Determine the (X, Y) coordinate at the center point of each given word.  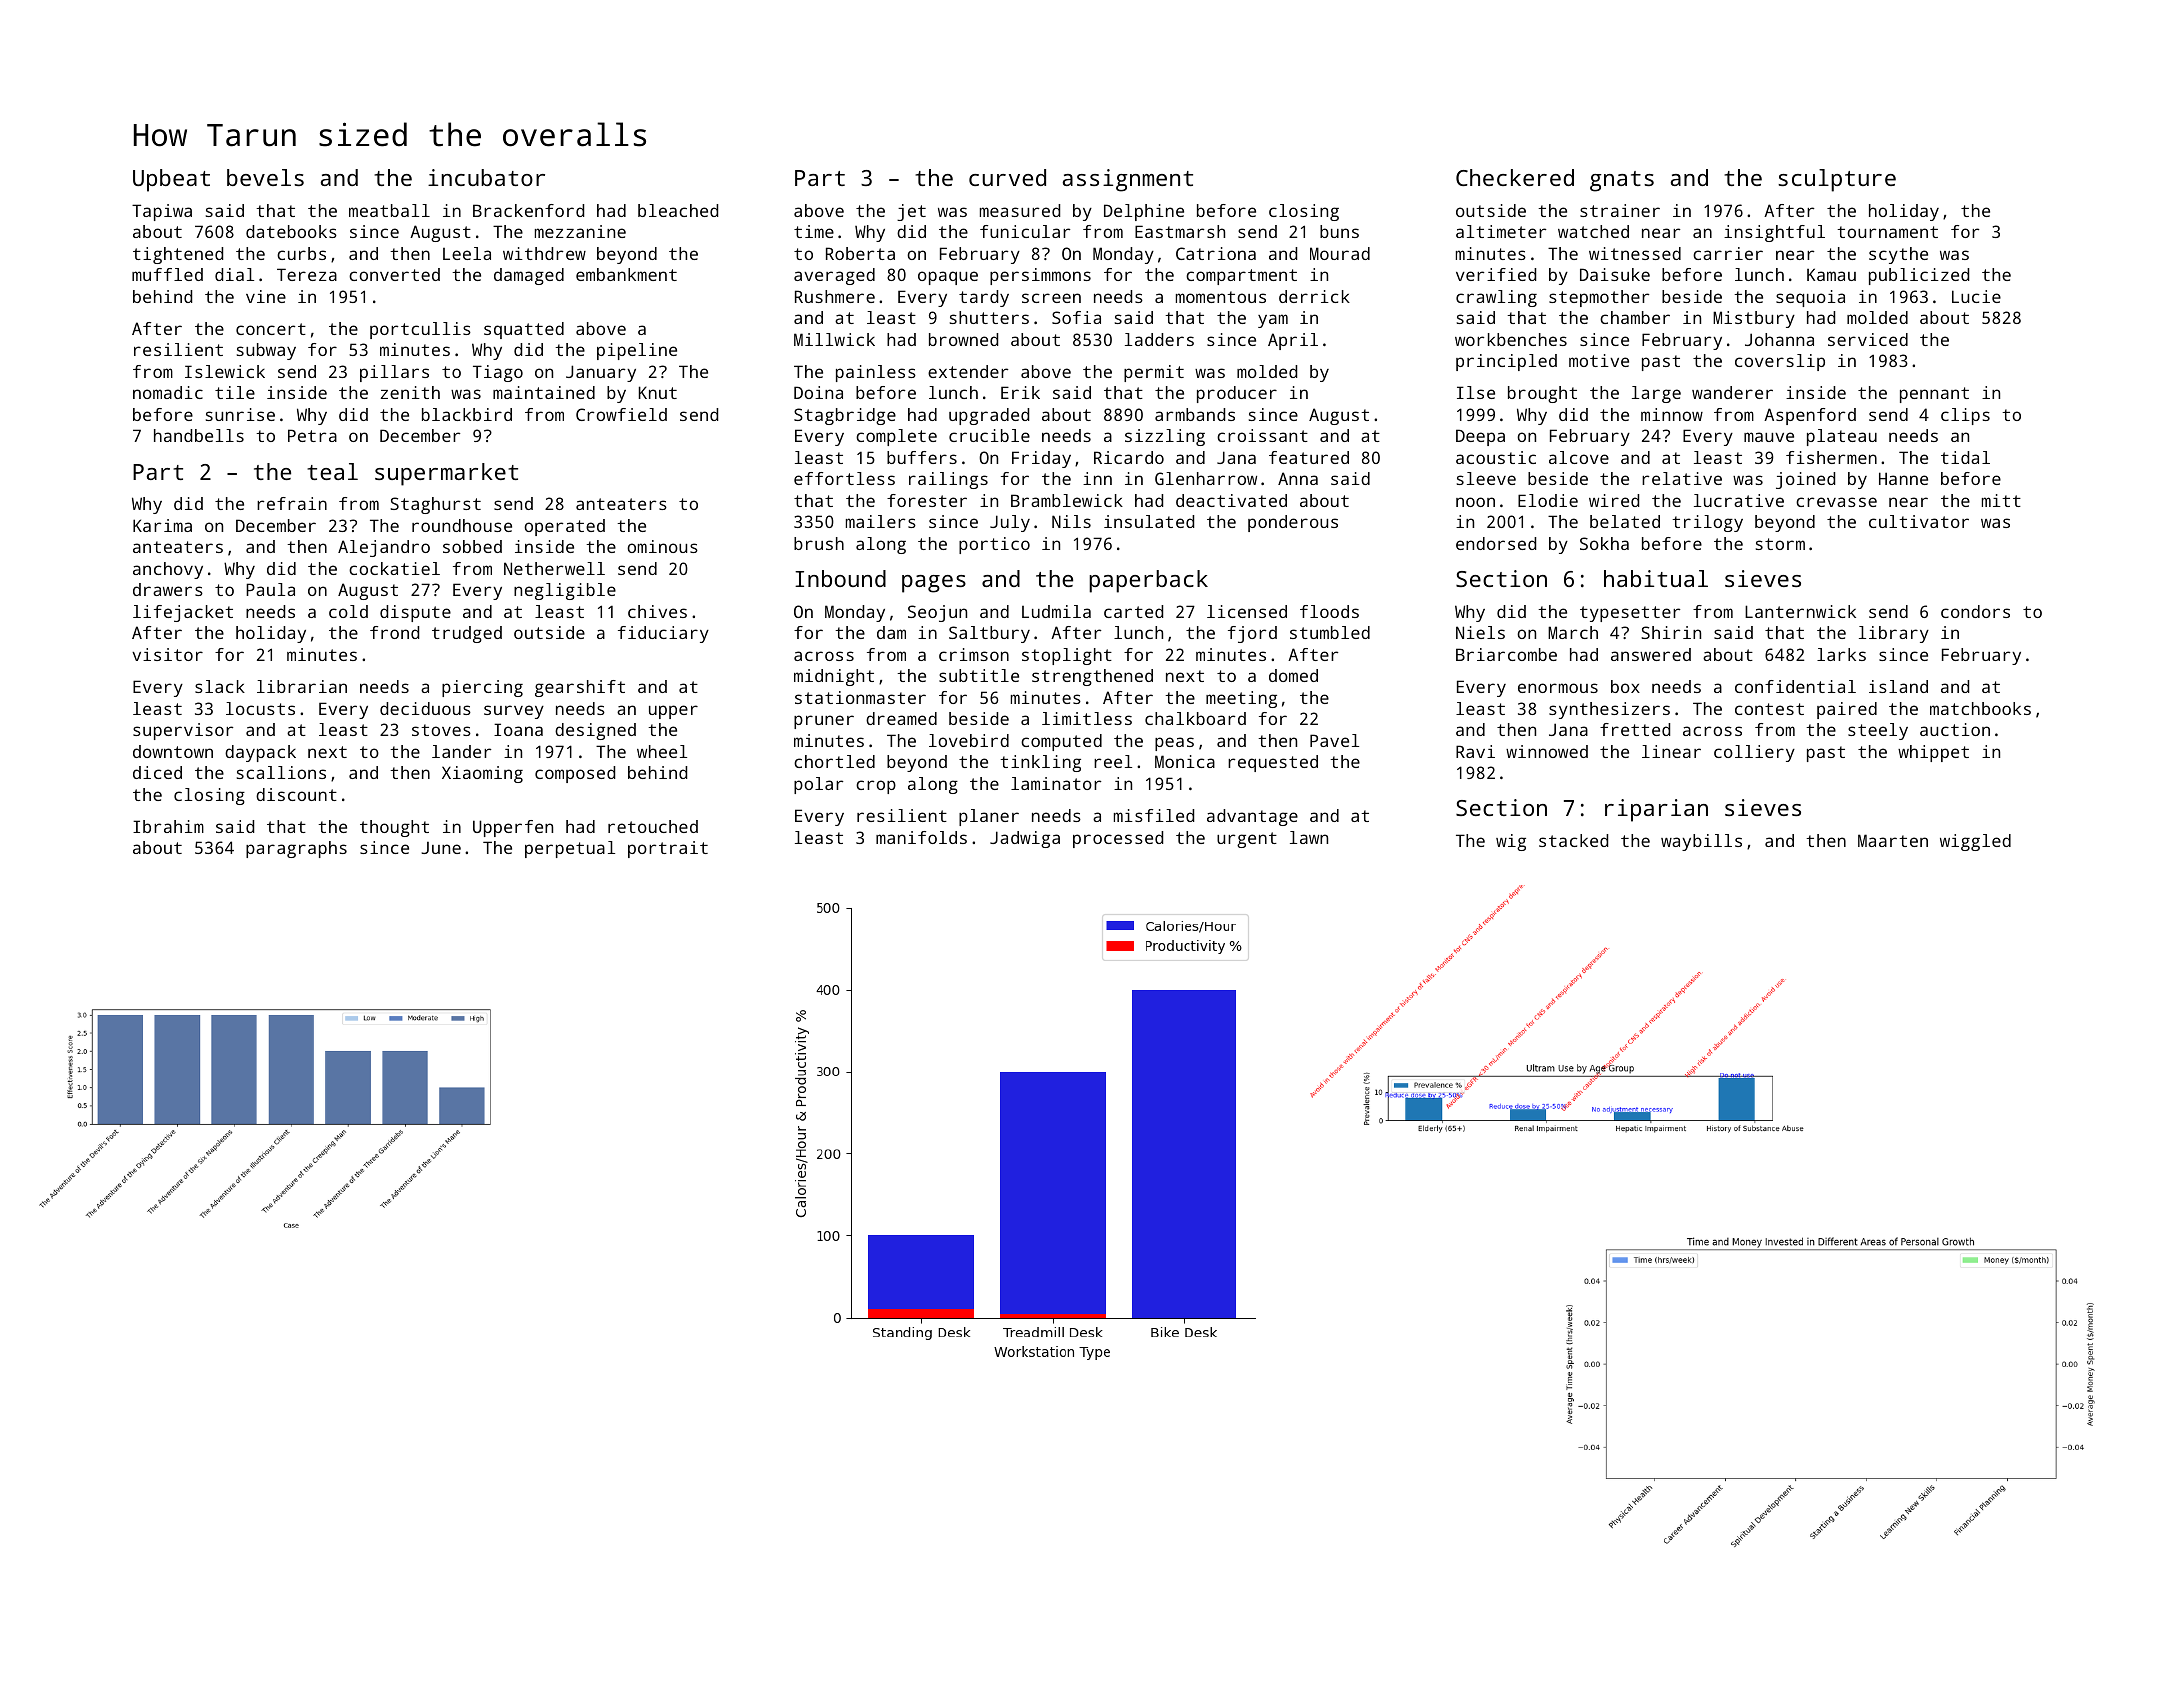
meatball (389, 210)
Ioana (518, 729)
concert (271, 329)
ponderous (1293, 523)
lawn (1309, 837)
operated (564, 527)
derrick (1314, 296)
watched (1593, 231)
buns (1339, 231)
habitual (1656, 578)
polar (818, 785)
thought (394, 828)
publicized (1919, 276)
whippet (1933, 753)
